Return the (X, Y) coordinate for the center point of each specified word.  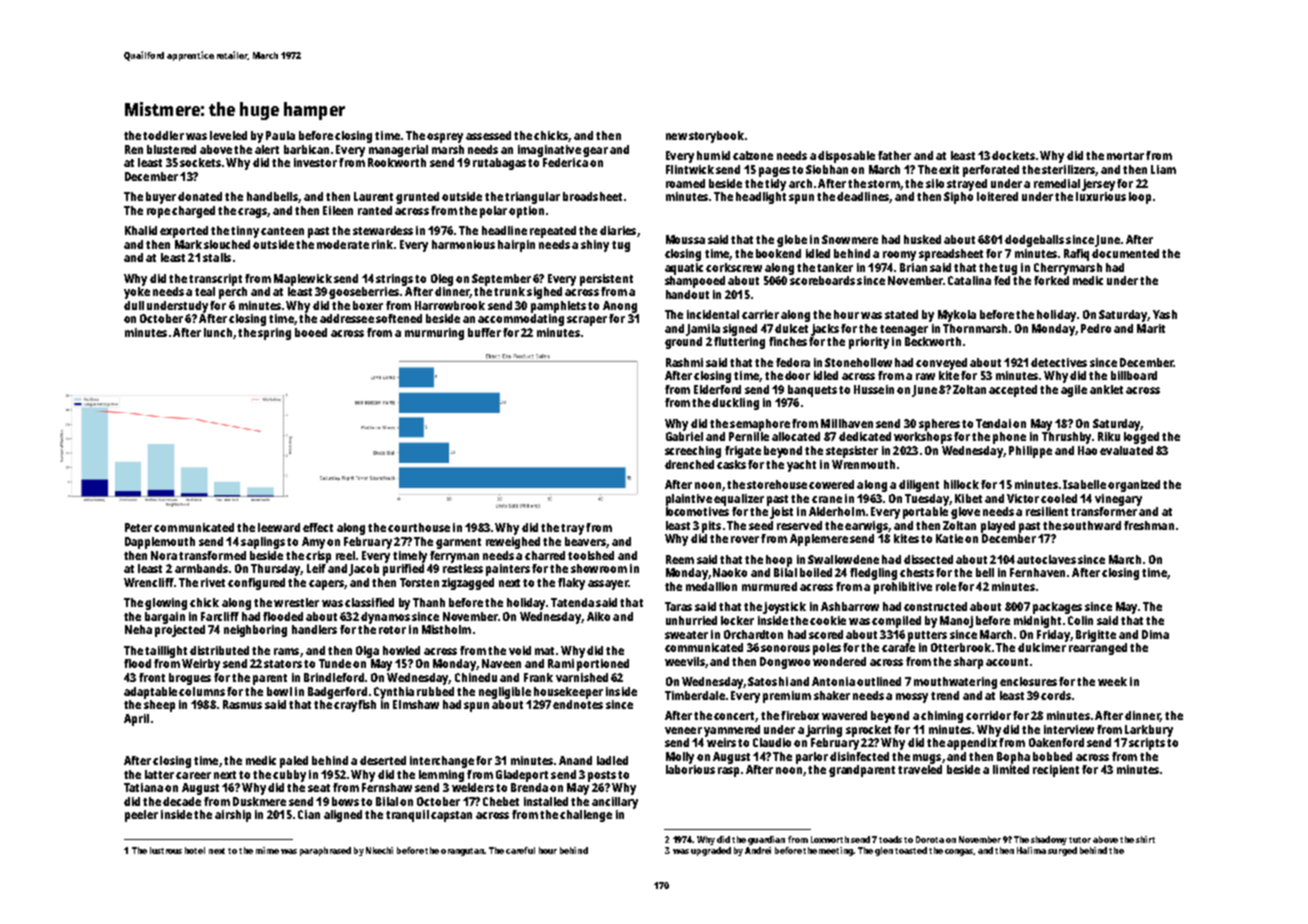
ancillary (615, 803)
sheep (159, 706)
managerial (398, 151)
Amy (313, 543)
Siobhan (827, 169)
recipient (1056, 771)
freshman (1149, 525)
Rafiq (1076, 255)
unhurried (691, 620)
